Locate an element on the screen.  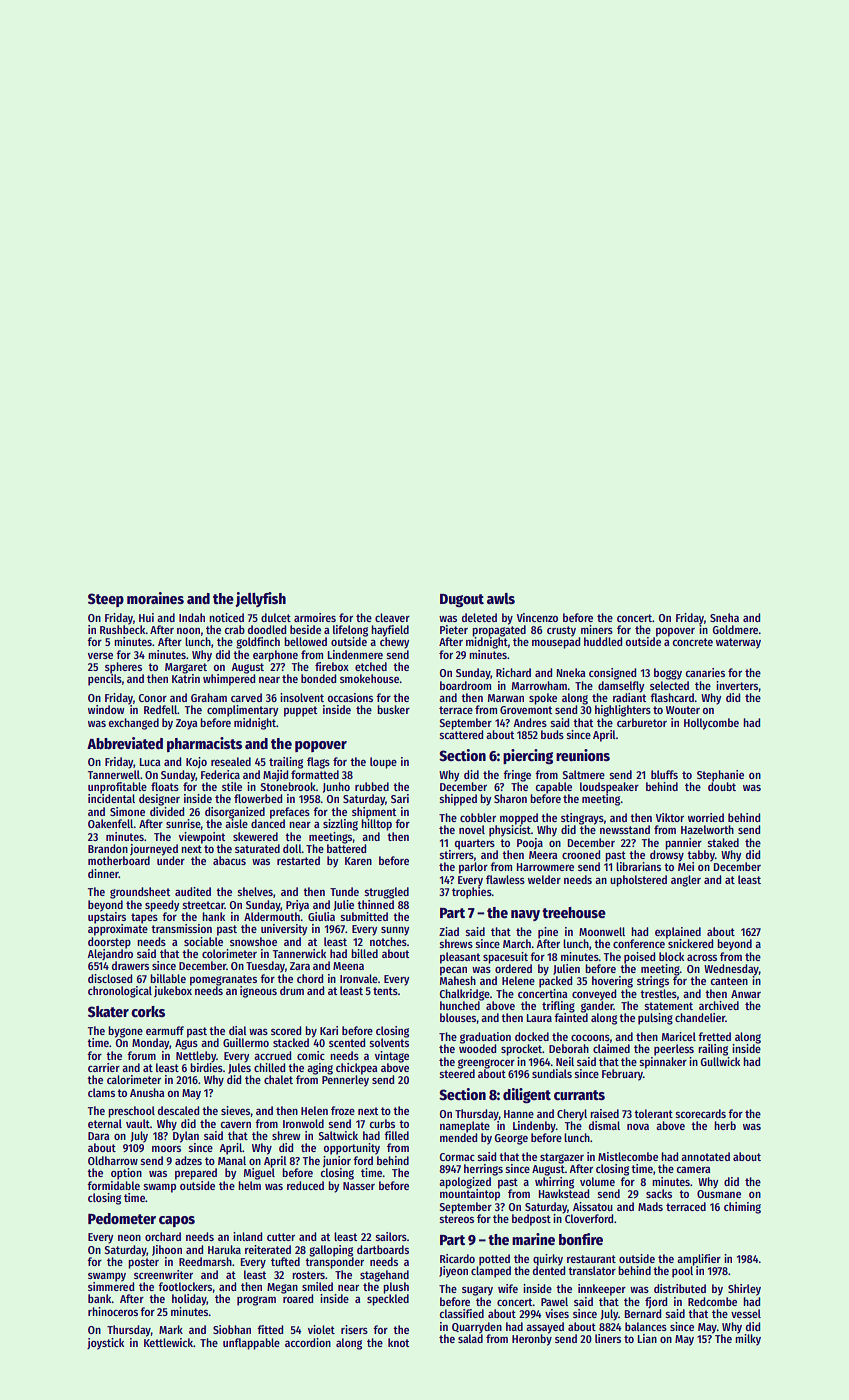
Dugout is located at coordinates (462, 600).
